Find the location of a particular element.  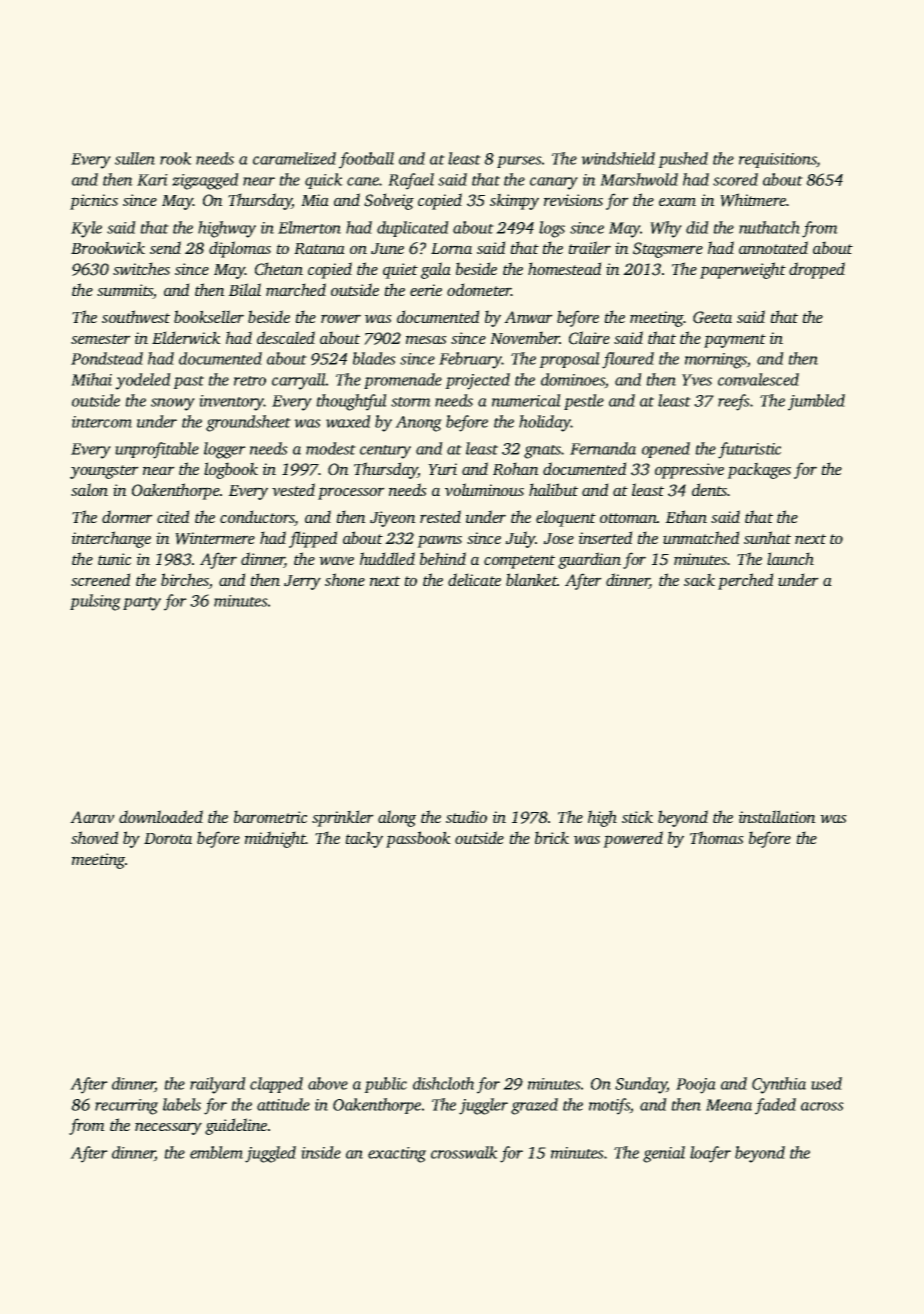

launch is located at coordinates (790, 559).
